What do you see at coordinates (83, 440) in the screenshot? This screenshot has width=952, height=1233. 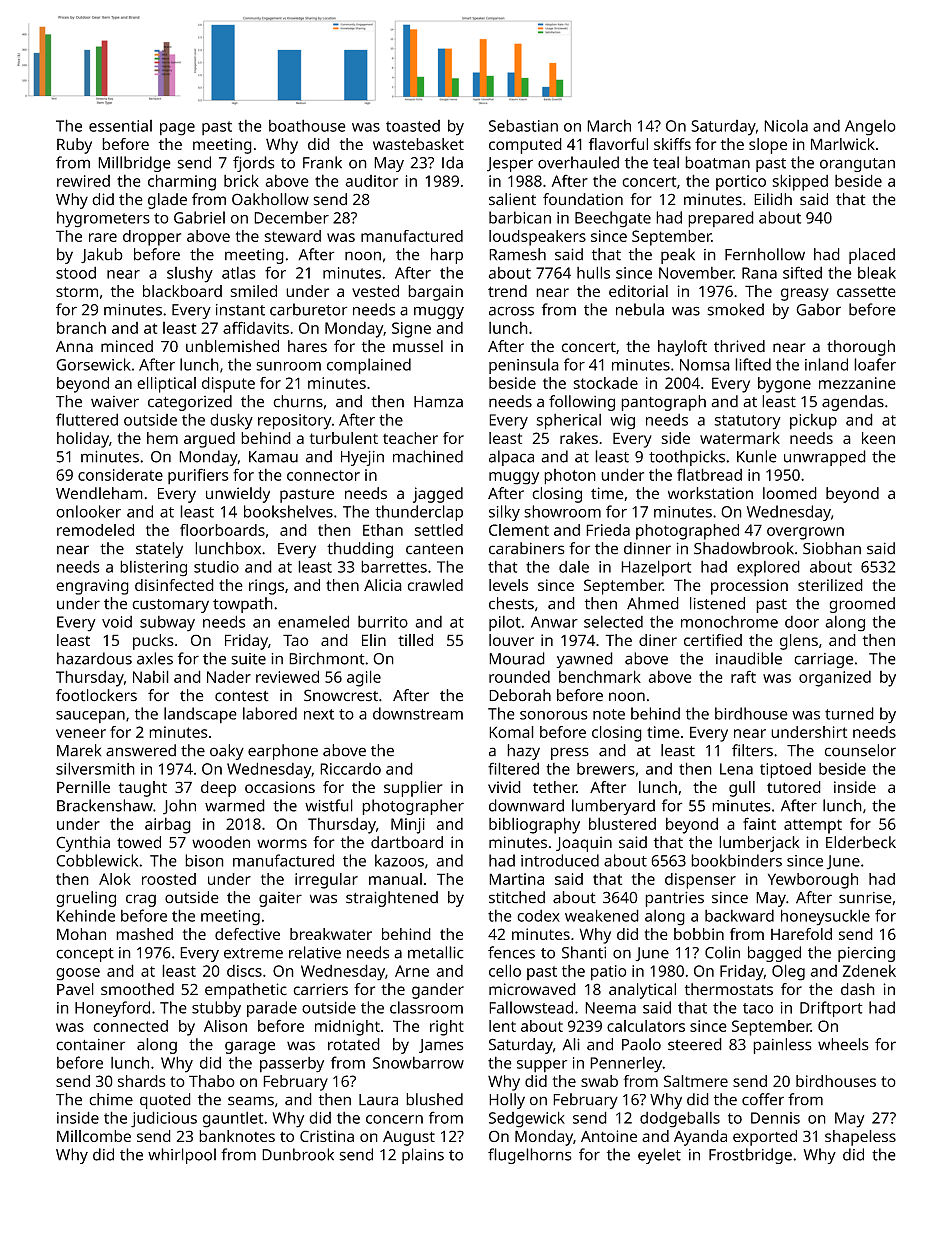 I see `holiday` at bounding box center [83, 440].
